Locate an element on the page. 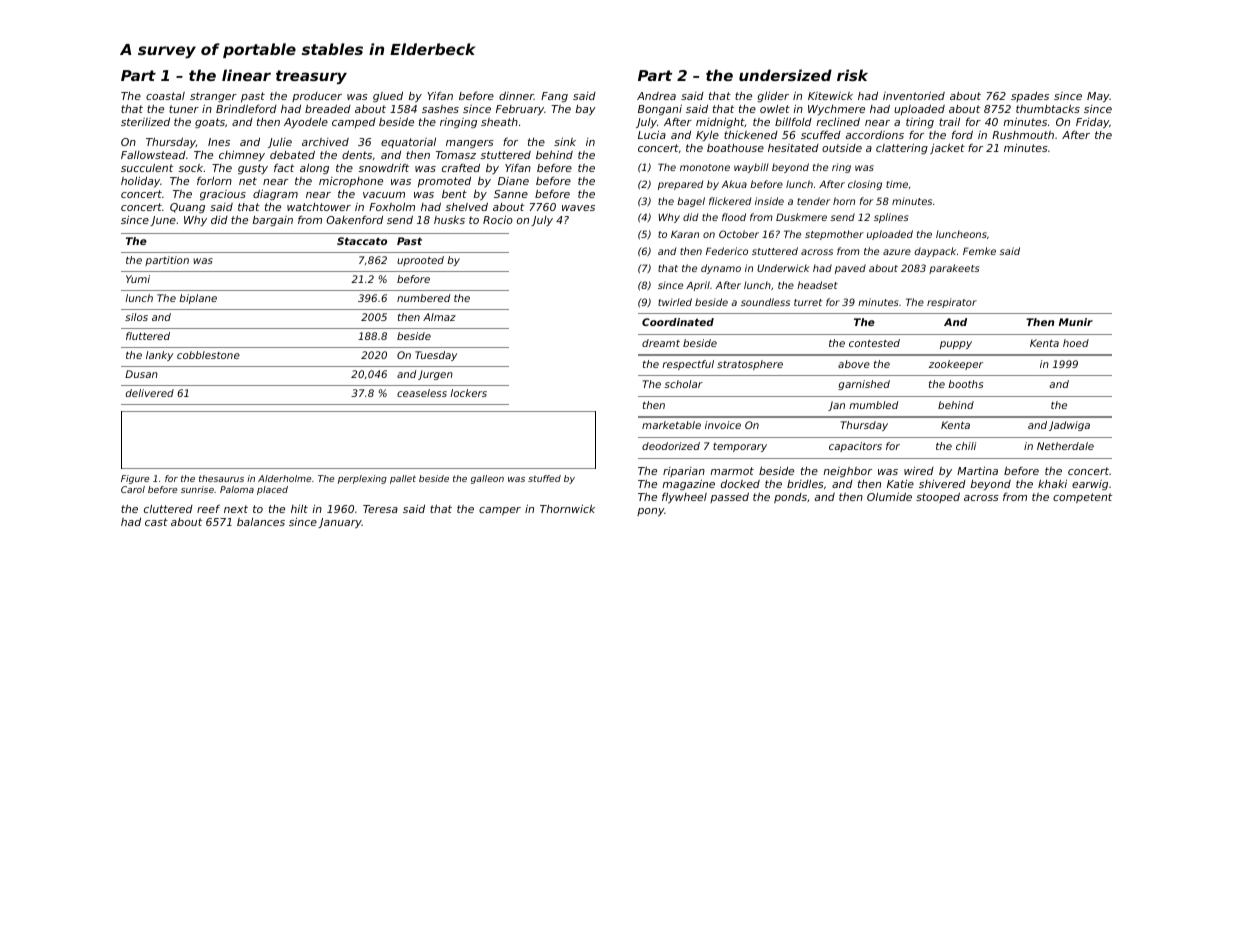 Image resolution: width=1233 pixels, height=952 pixels. Alderholme is located at coordinates (284, 478).
